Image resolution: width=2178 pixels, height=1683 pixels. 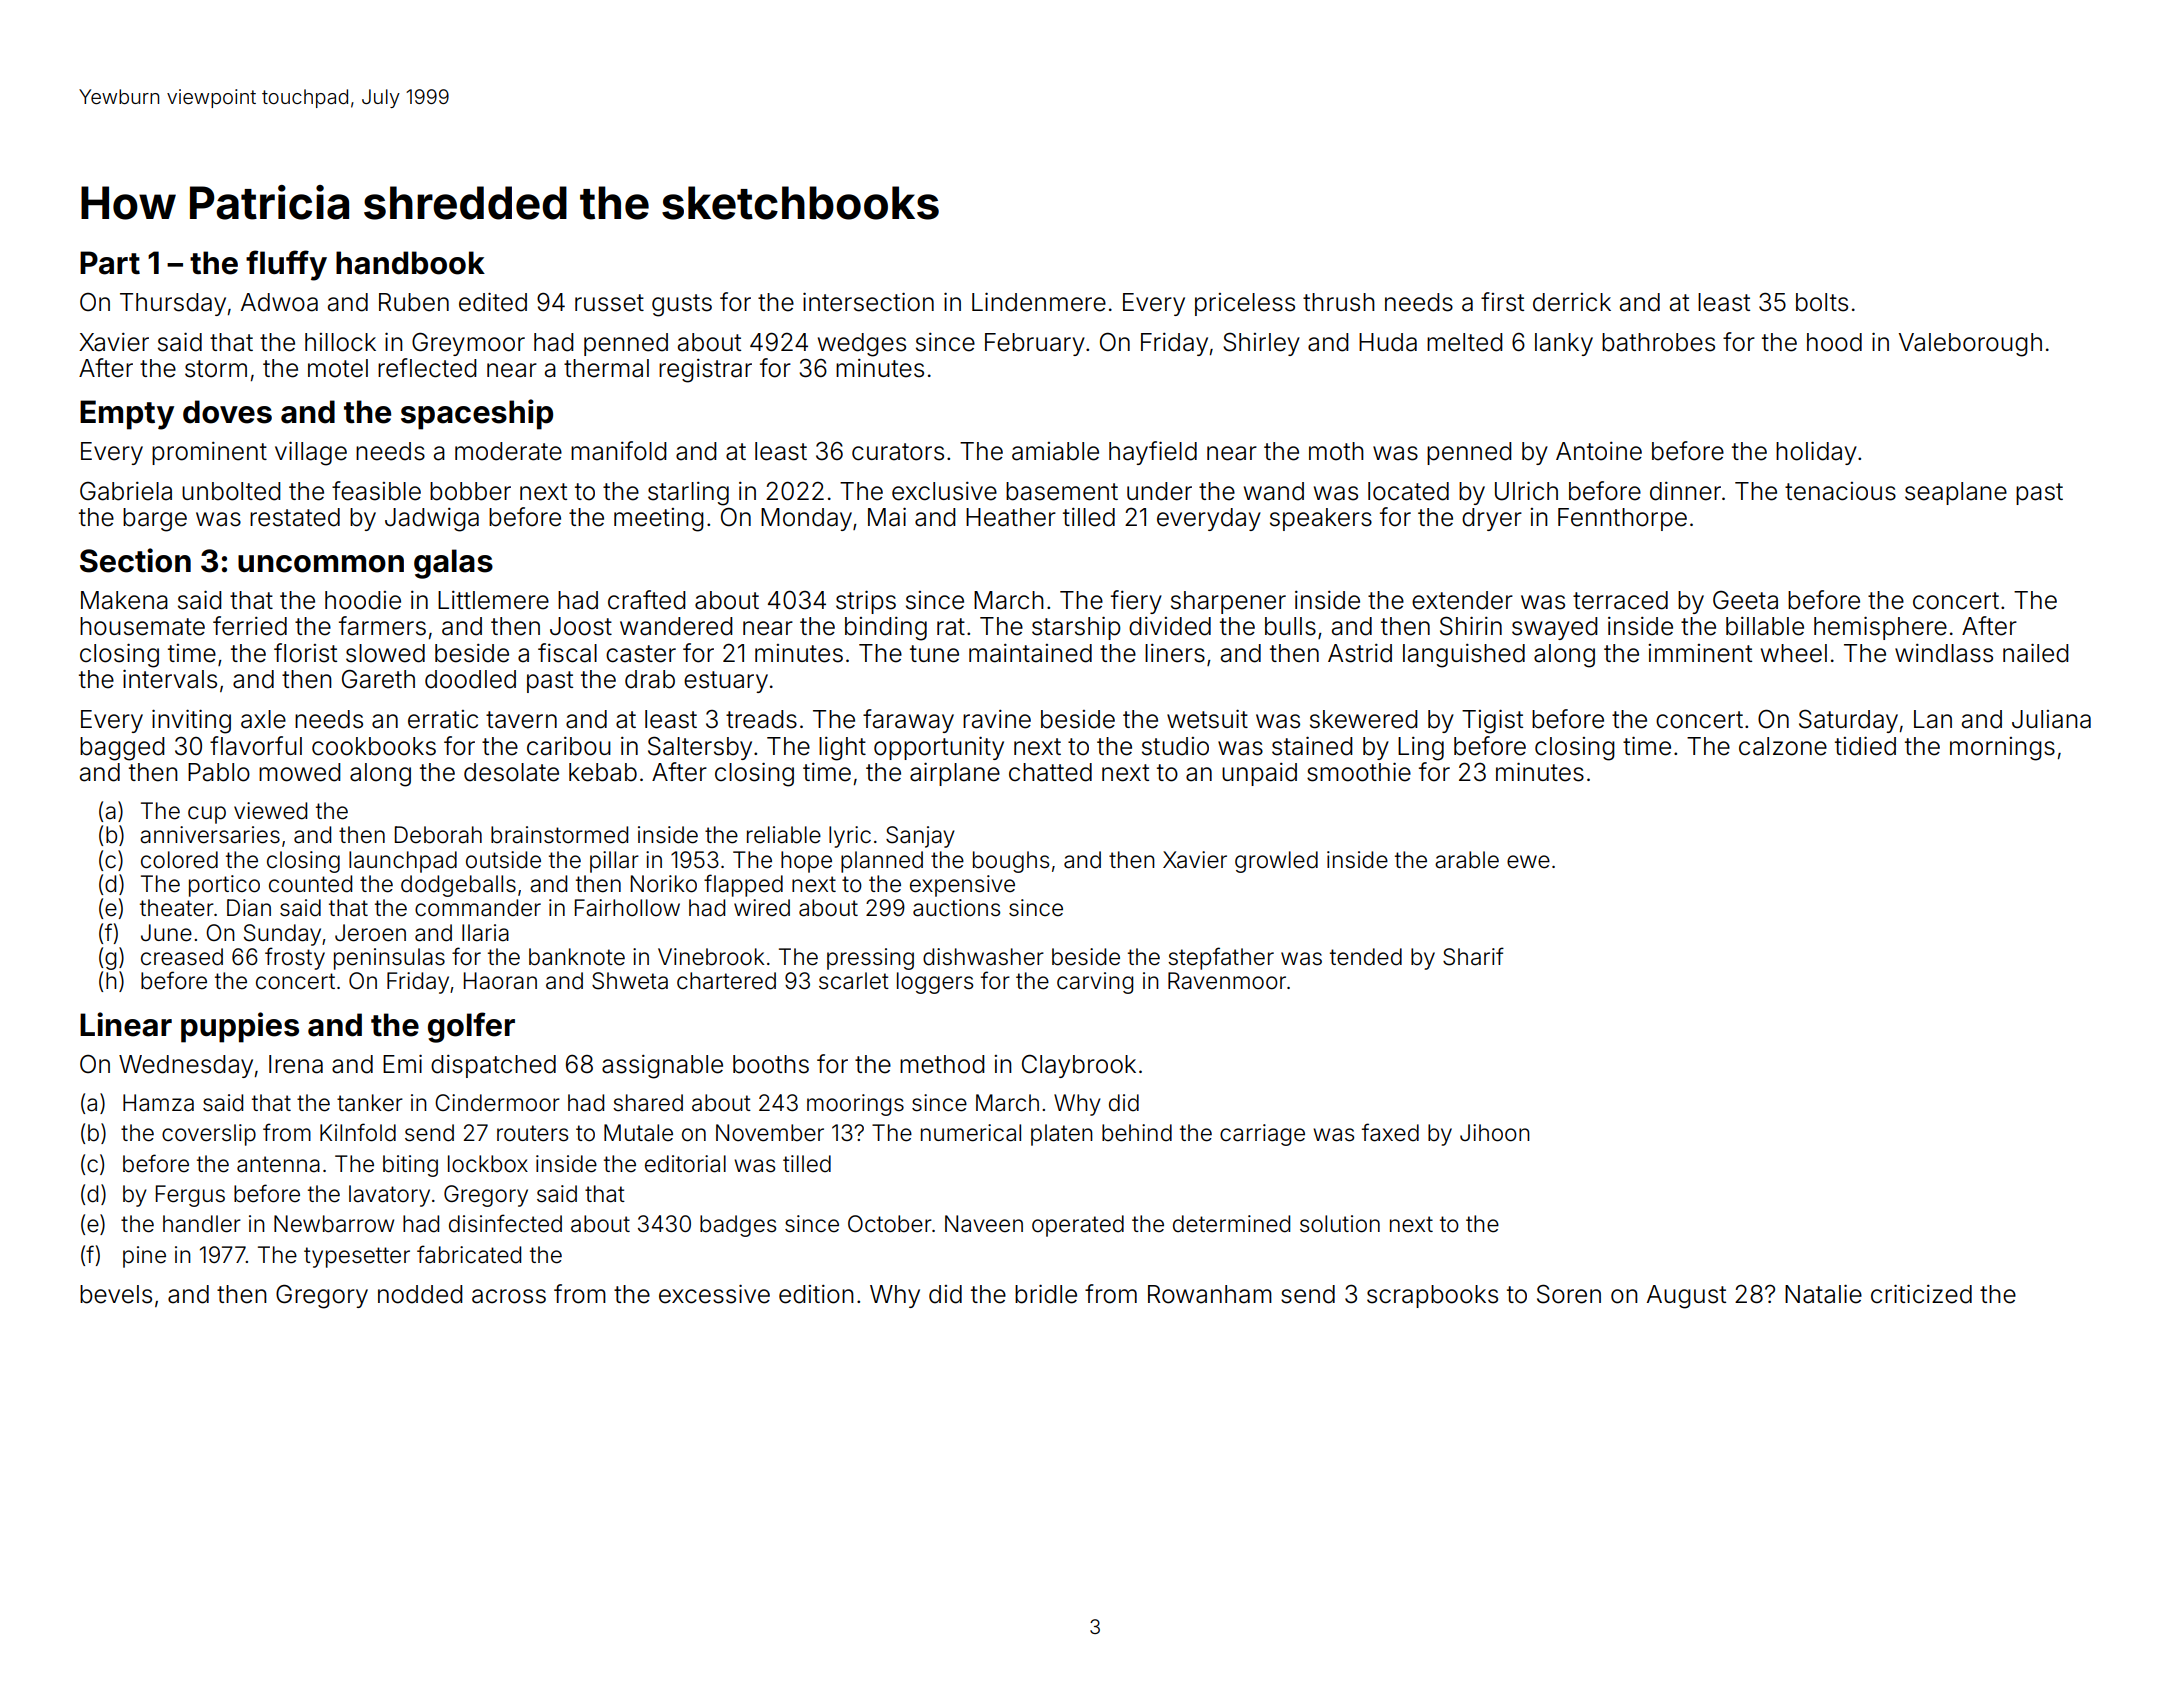 What do you see at coordinates (116, 1294) in the image?
I see `bevels` at bounding box center [116, 1294].
